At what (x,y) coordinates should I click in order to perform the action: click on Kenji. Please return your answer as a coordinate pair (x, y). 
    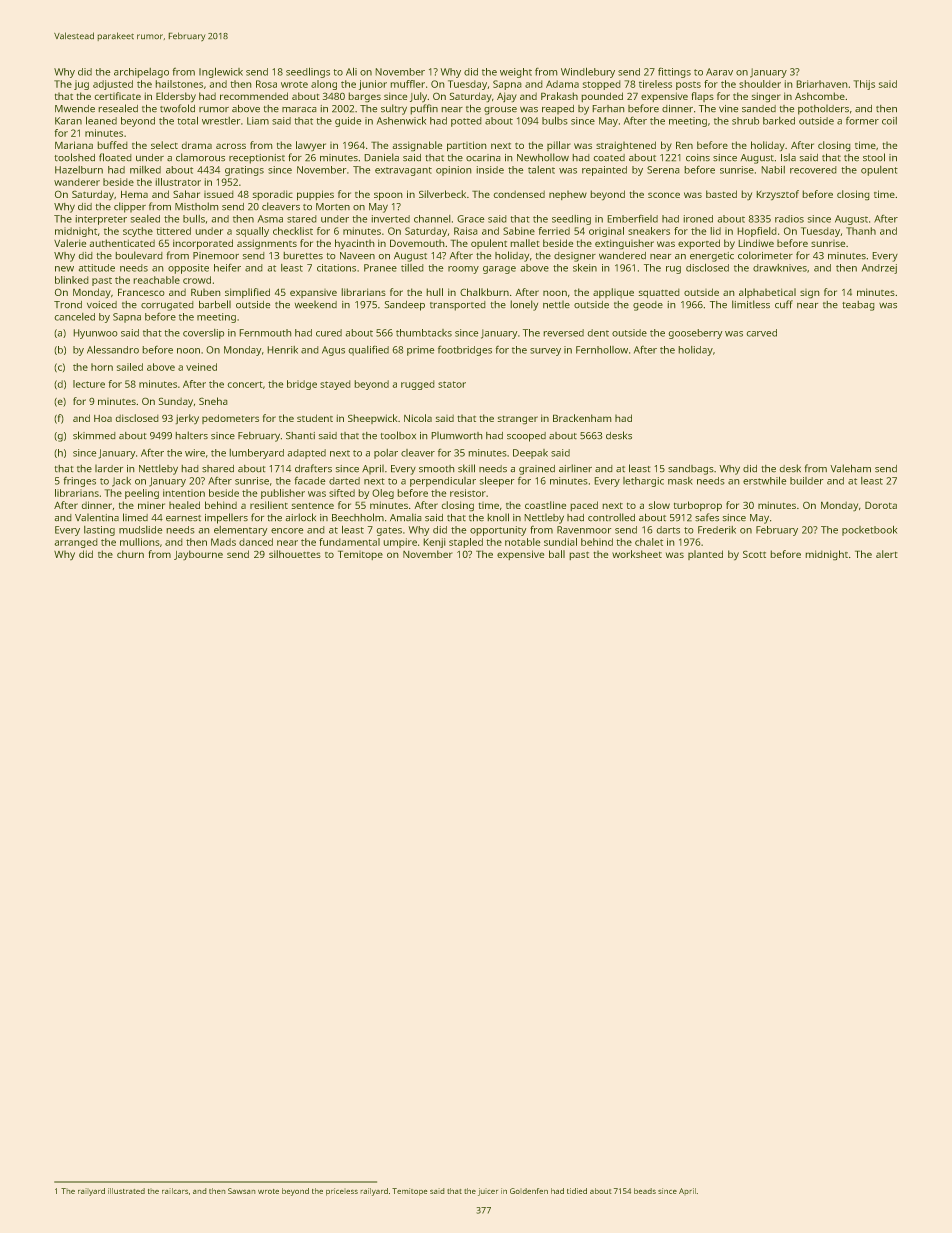
    Looking at the image, I should click on (434, 543).
